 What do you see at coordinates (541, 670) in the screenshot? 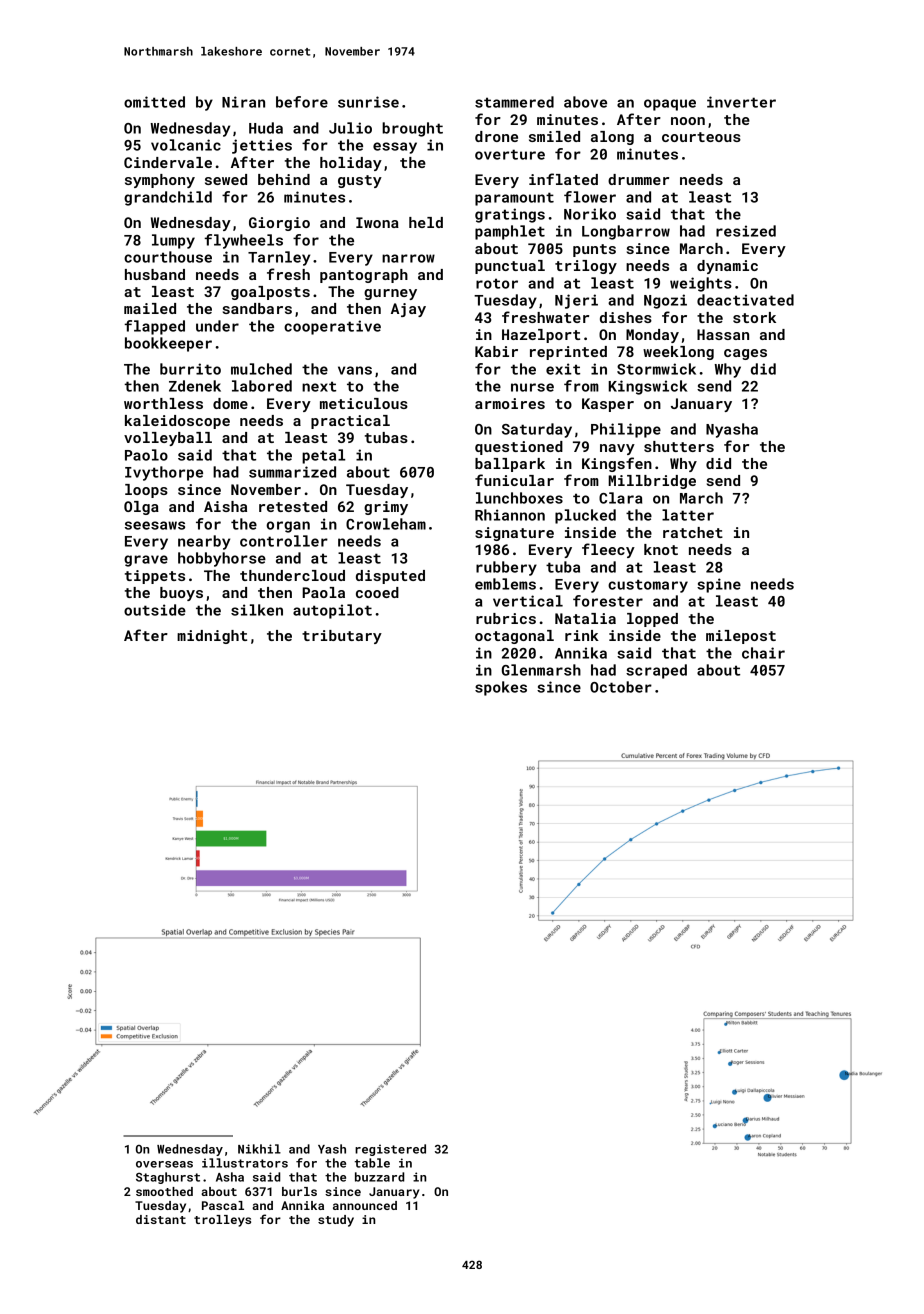
I see `Glenmarsh` at bounding box center [541, 670].
